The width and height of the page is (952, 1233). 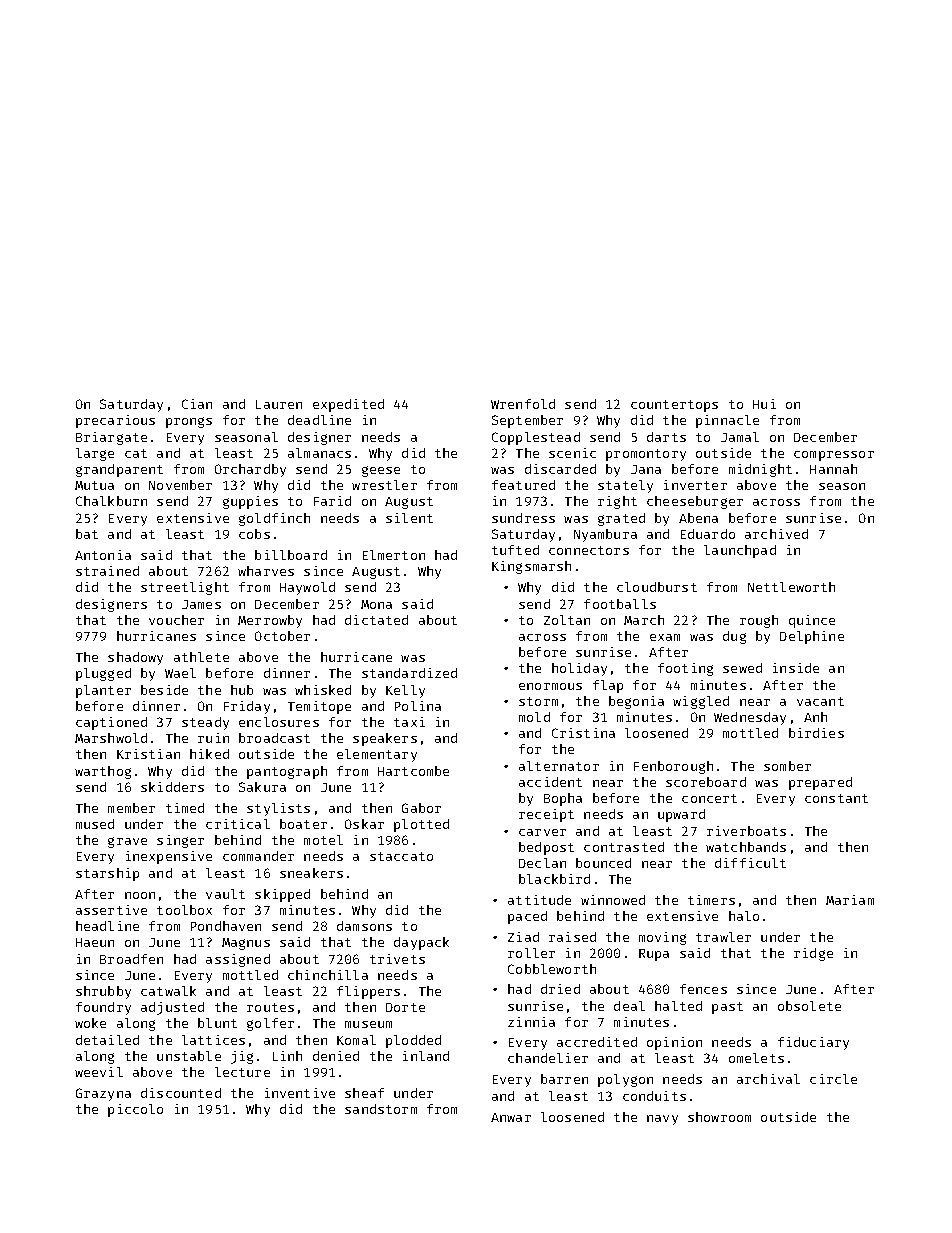 What do you see at coordinates (764, 404) in the page?
I see `Hui` at bounding box center [764, 404].
